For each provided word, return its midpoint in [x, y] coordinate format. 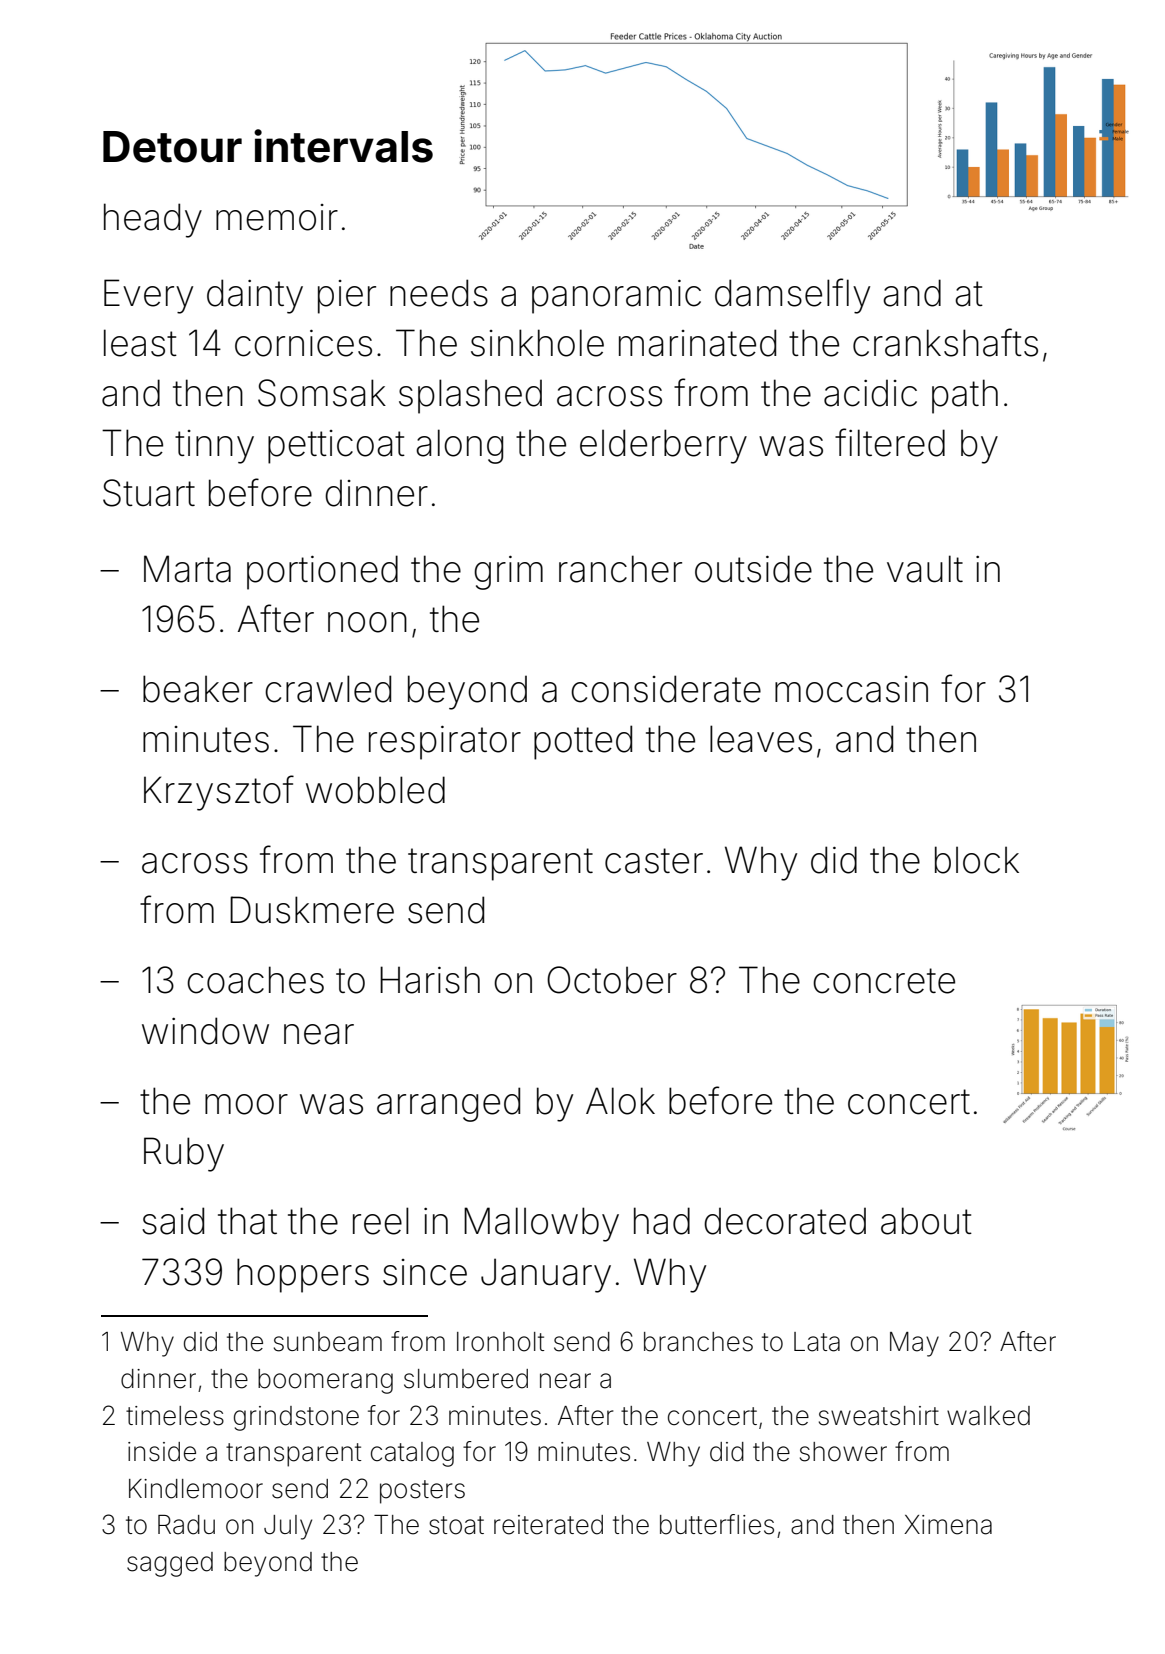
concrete [884, 981]
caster [654, 861]
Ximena [948, 1525]
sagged [170, 1564]
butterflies [717, 1524]
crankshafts [945, 342]
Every [148, 296]
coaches [255, 980]
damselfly [792, 296]
